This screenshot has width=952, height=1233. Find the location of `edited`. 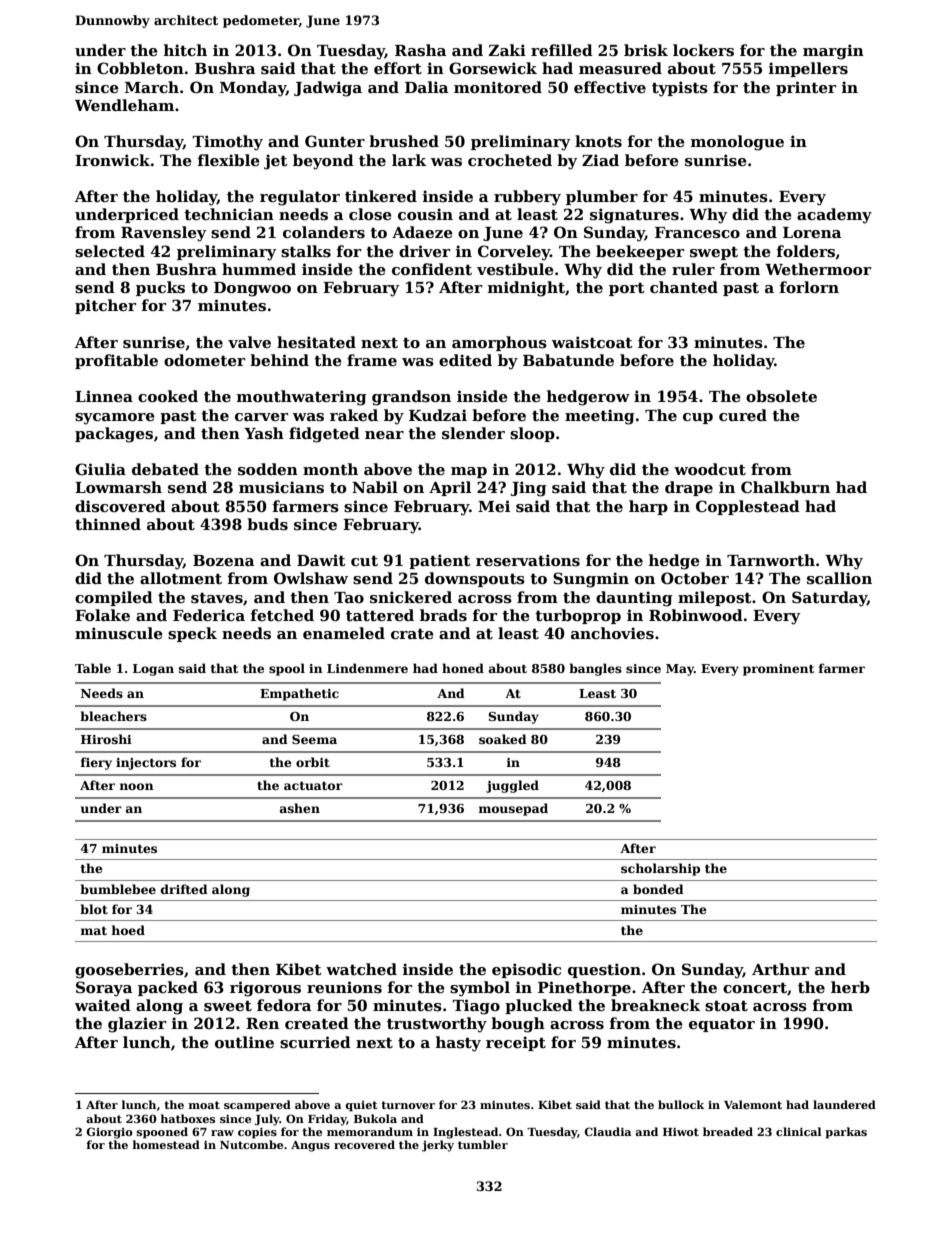

edited is located at coordinates (465, 360).
